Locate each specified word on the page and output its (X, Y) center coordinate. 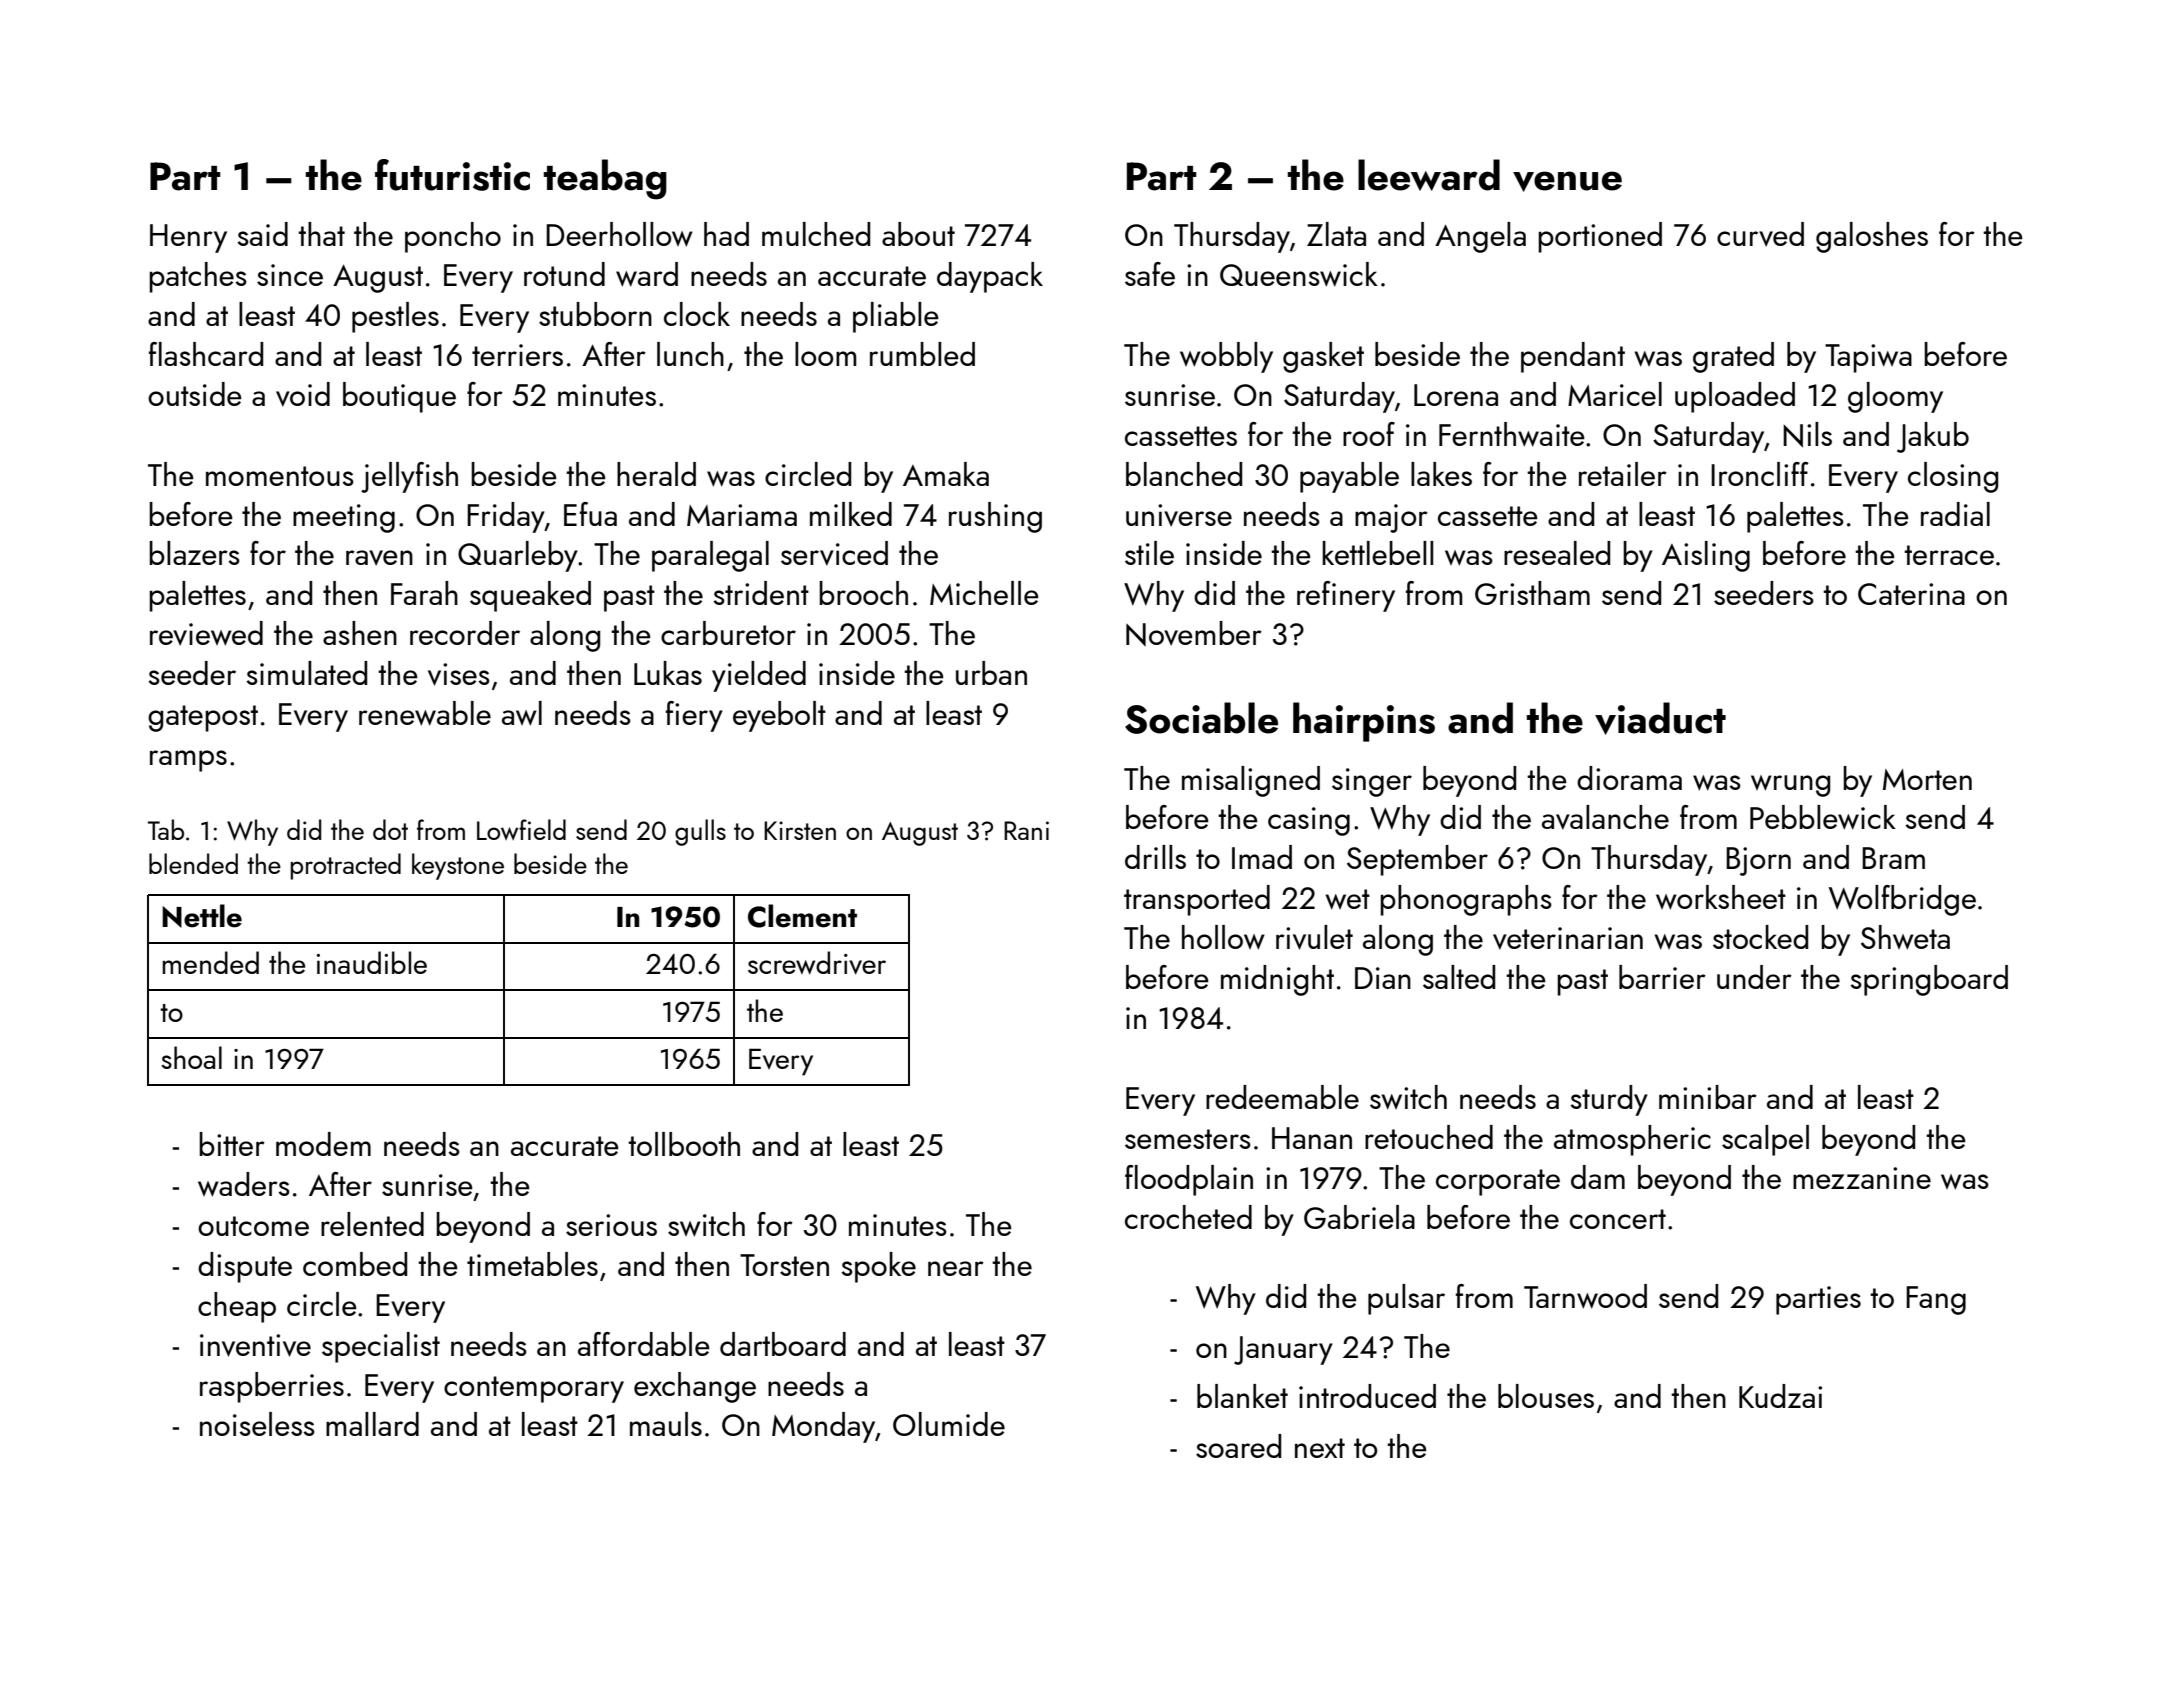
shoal (191, 1057)
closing (1953, 477)
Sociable (1201, 718)
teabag (605, 179)
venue (1567, 181)
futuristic (452, 175)
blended (193, 863)
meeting (344, 518)
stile (1149, 553)
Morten (1927, 779)
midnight (1277, 980)
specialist (381, 1347)
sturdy (1609, 1100)
